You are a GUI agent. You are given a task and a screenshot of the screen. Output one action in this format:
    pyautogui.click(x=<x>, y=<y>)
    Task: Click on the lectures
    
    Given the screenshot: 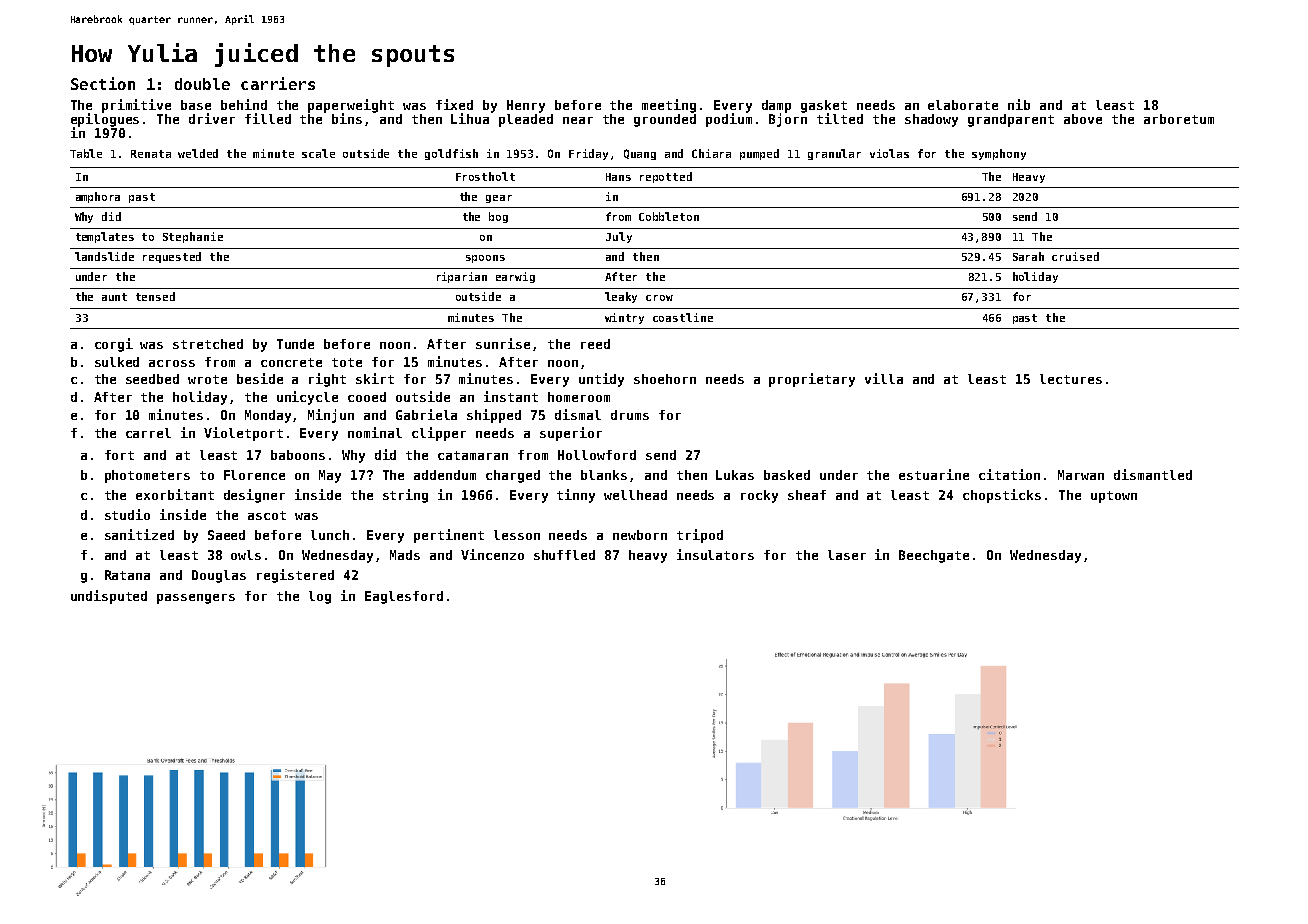 What is the action you would take?
    pyautogui.click(x=1071, y=379)
